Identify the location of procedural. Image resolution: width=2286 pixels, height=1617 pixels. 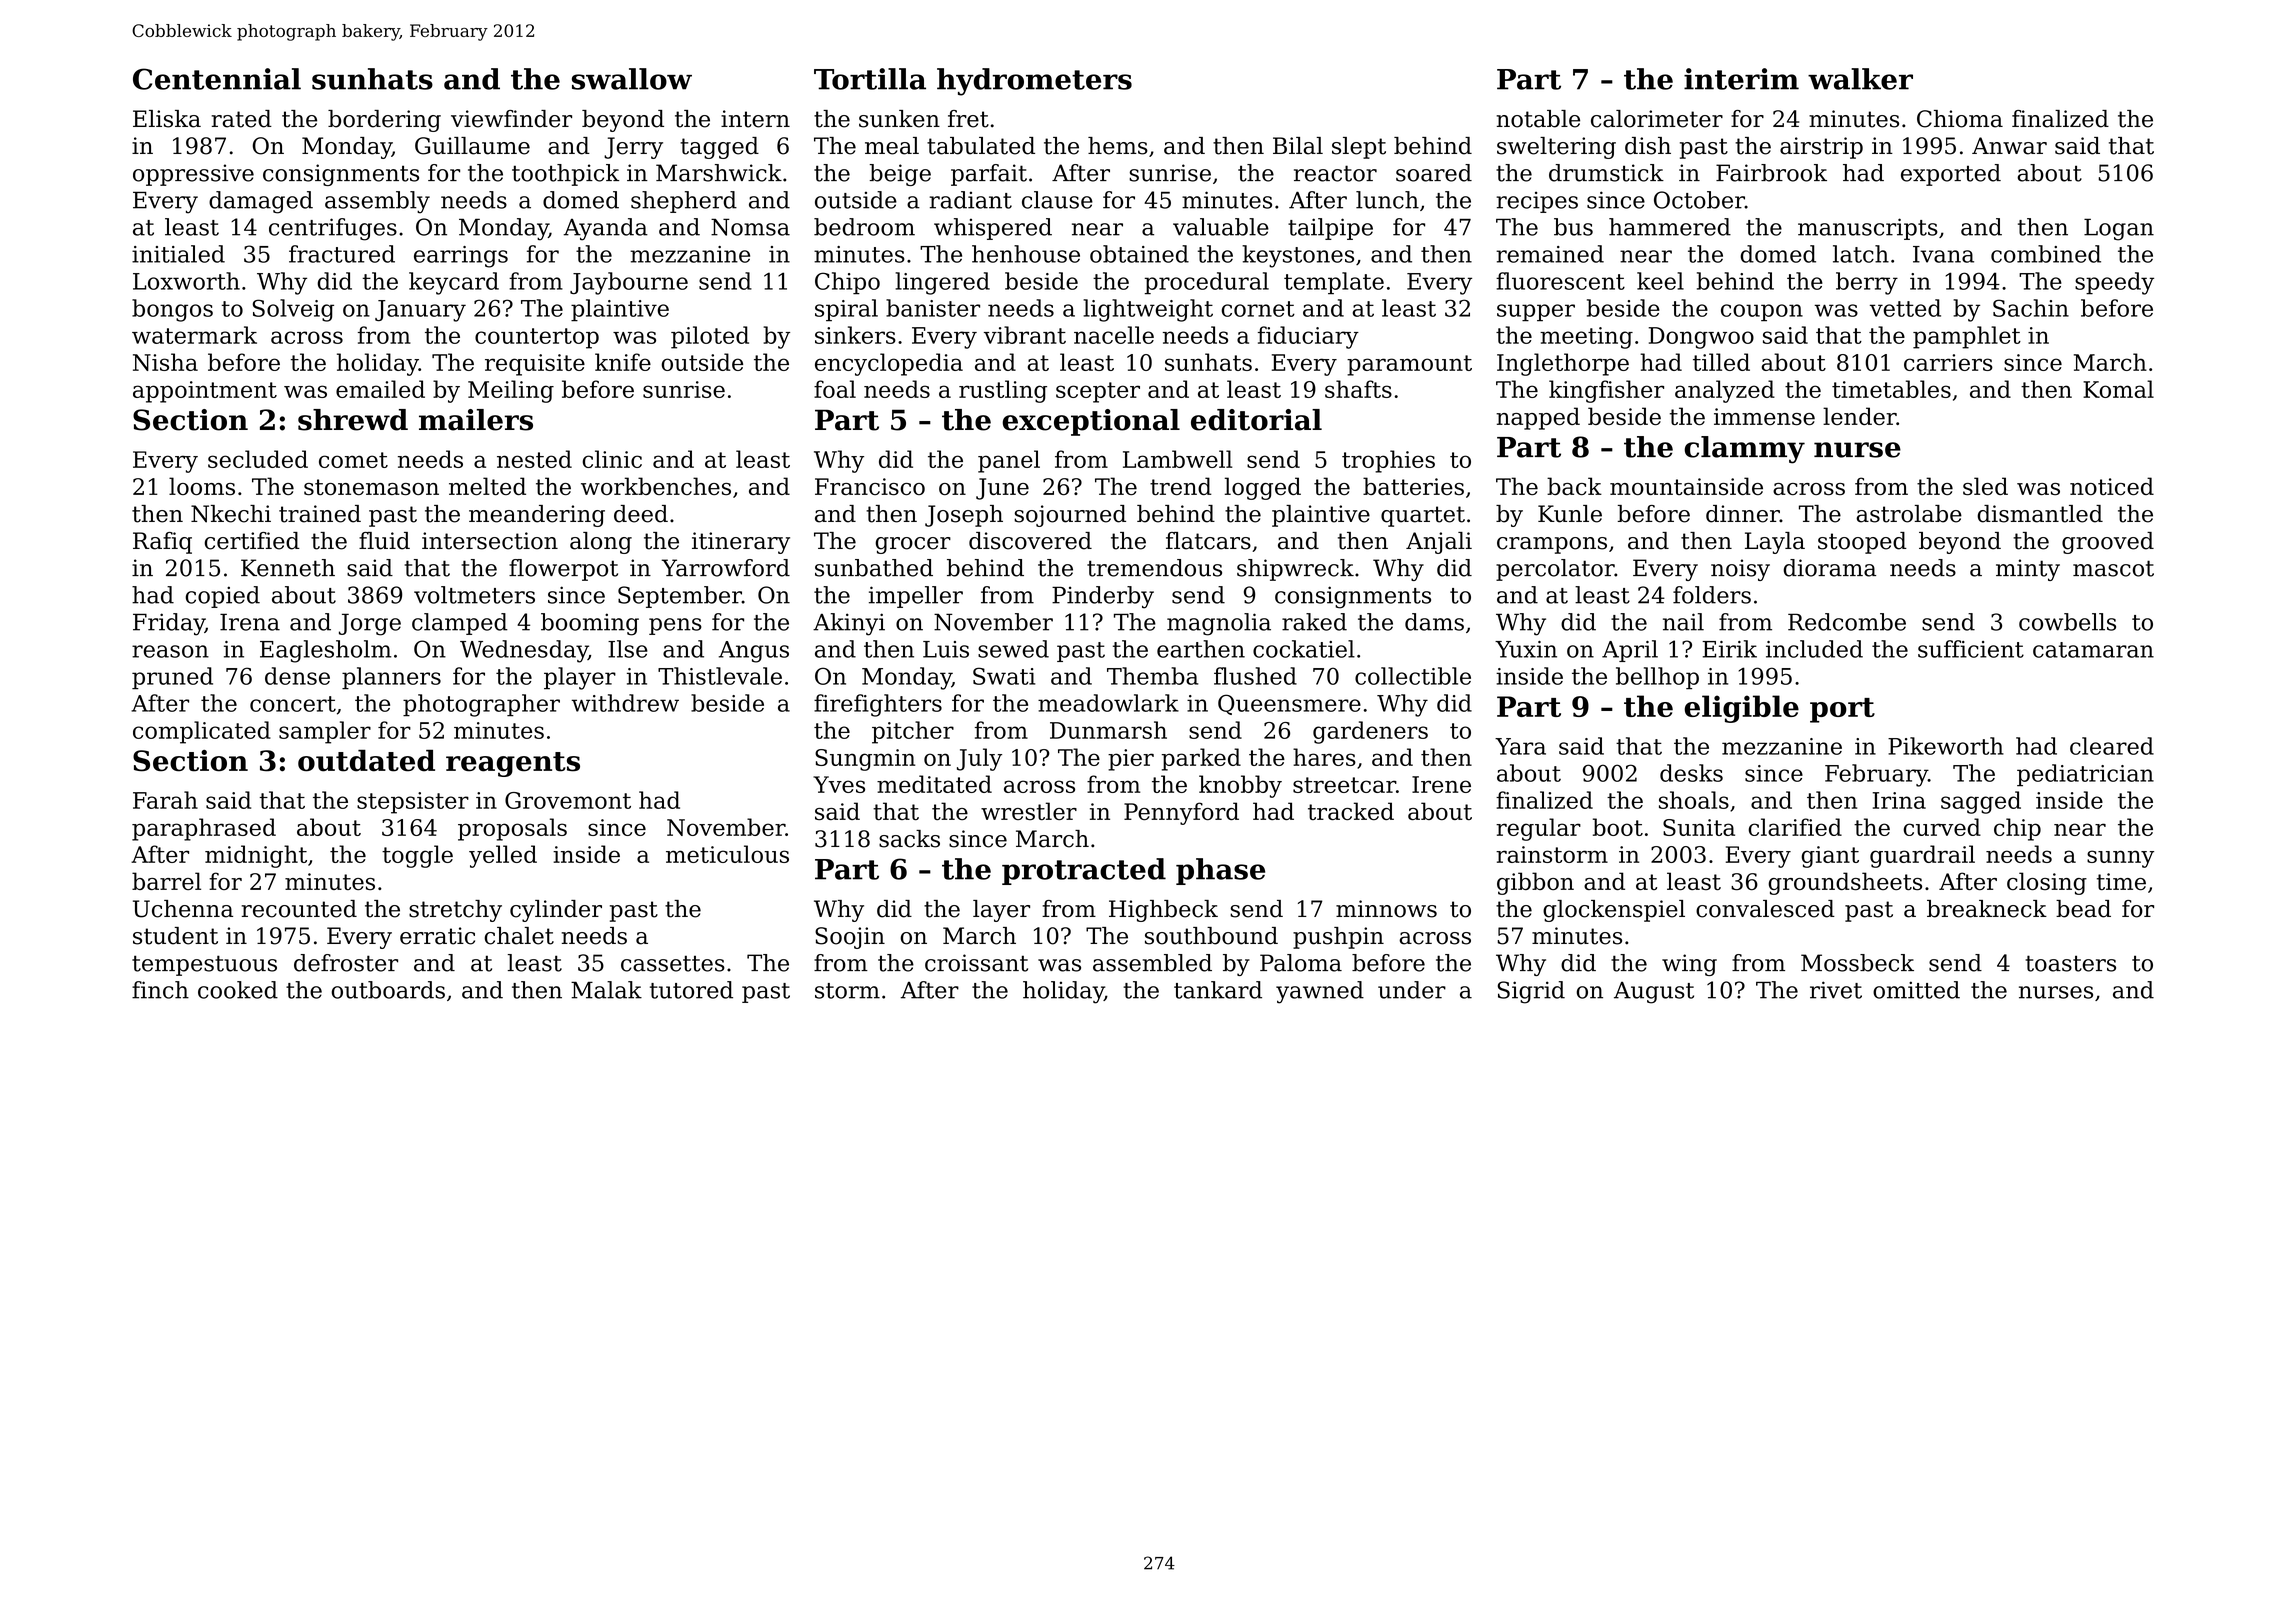
(1207, 283).
